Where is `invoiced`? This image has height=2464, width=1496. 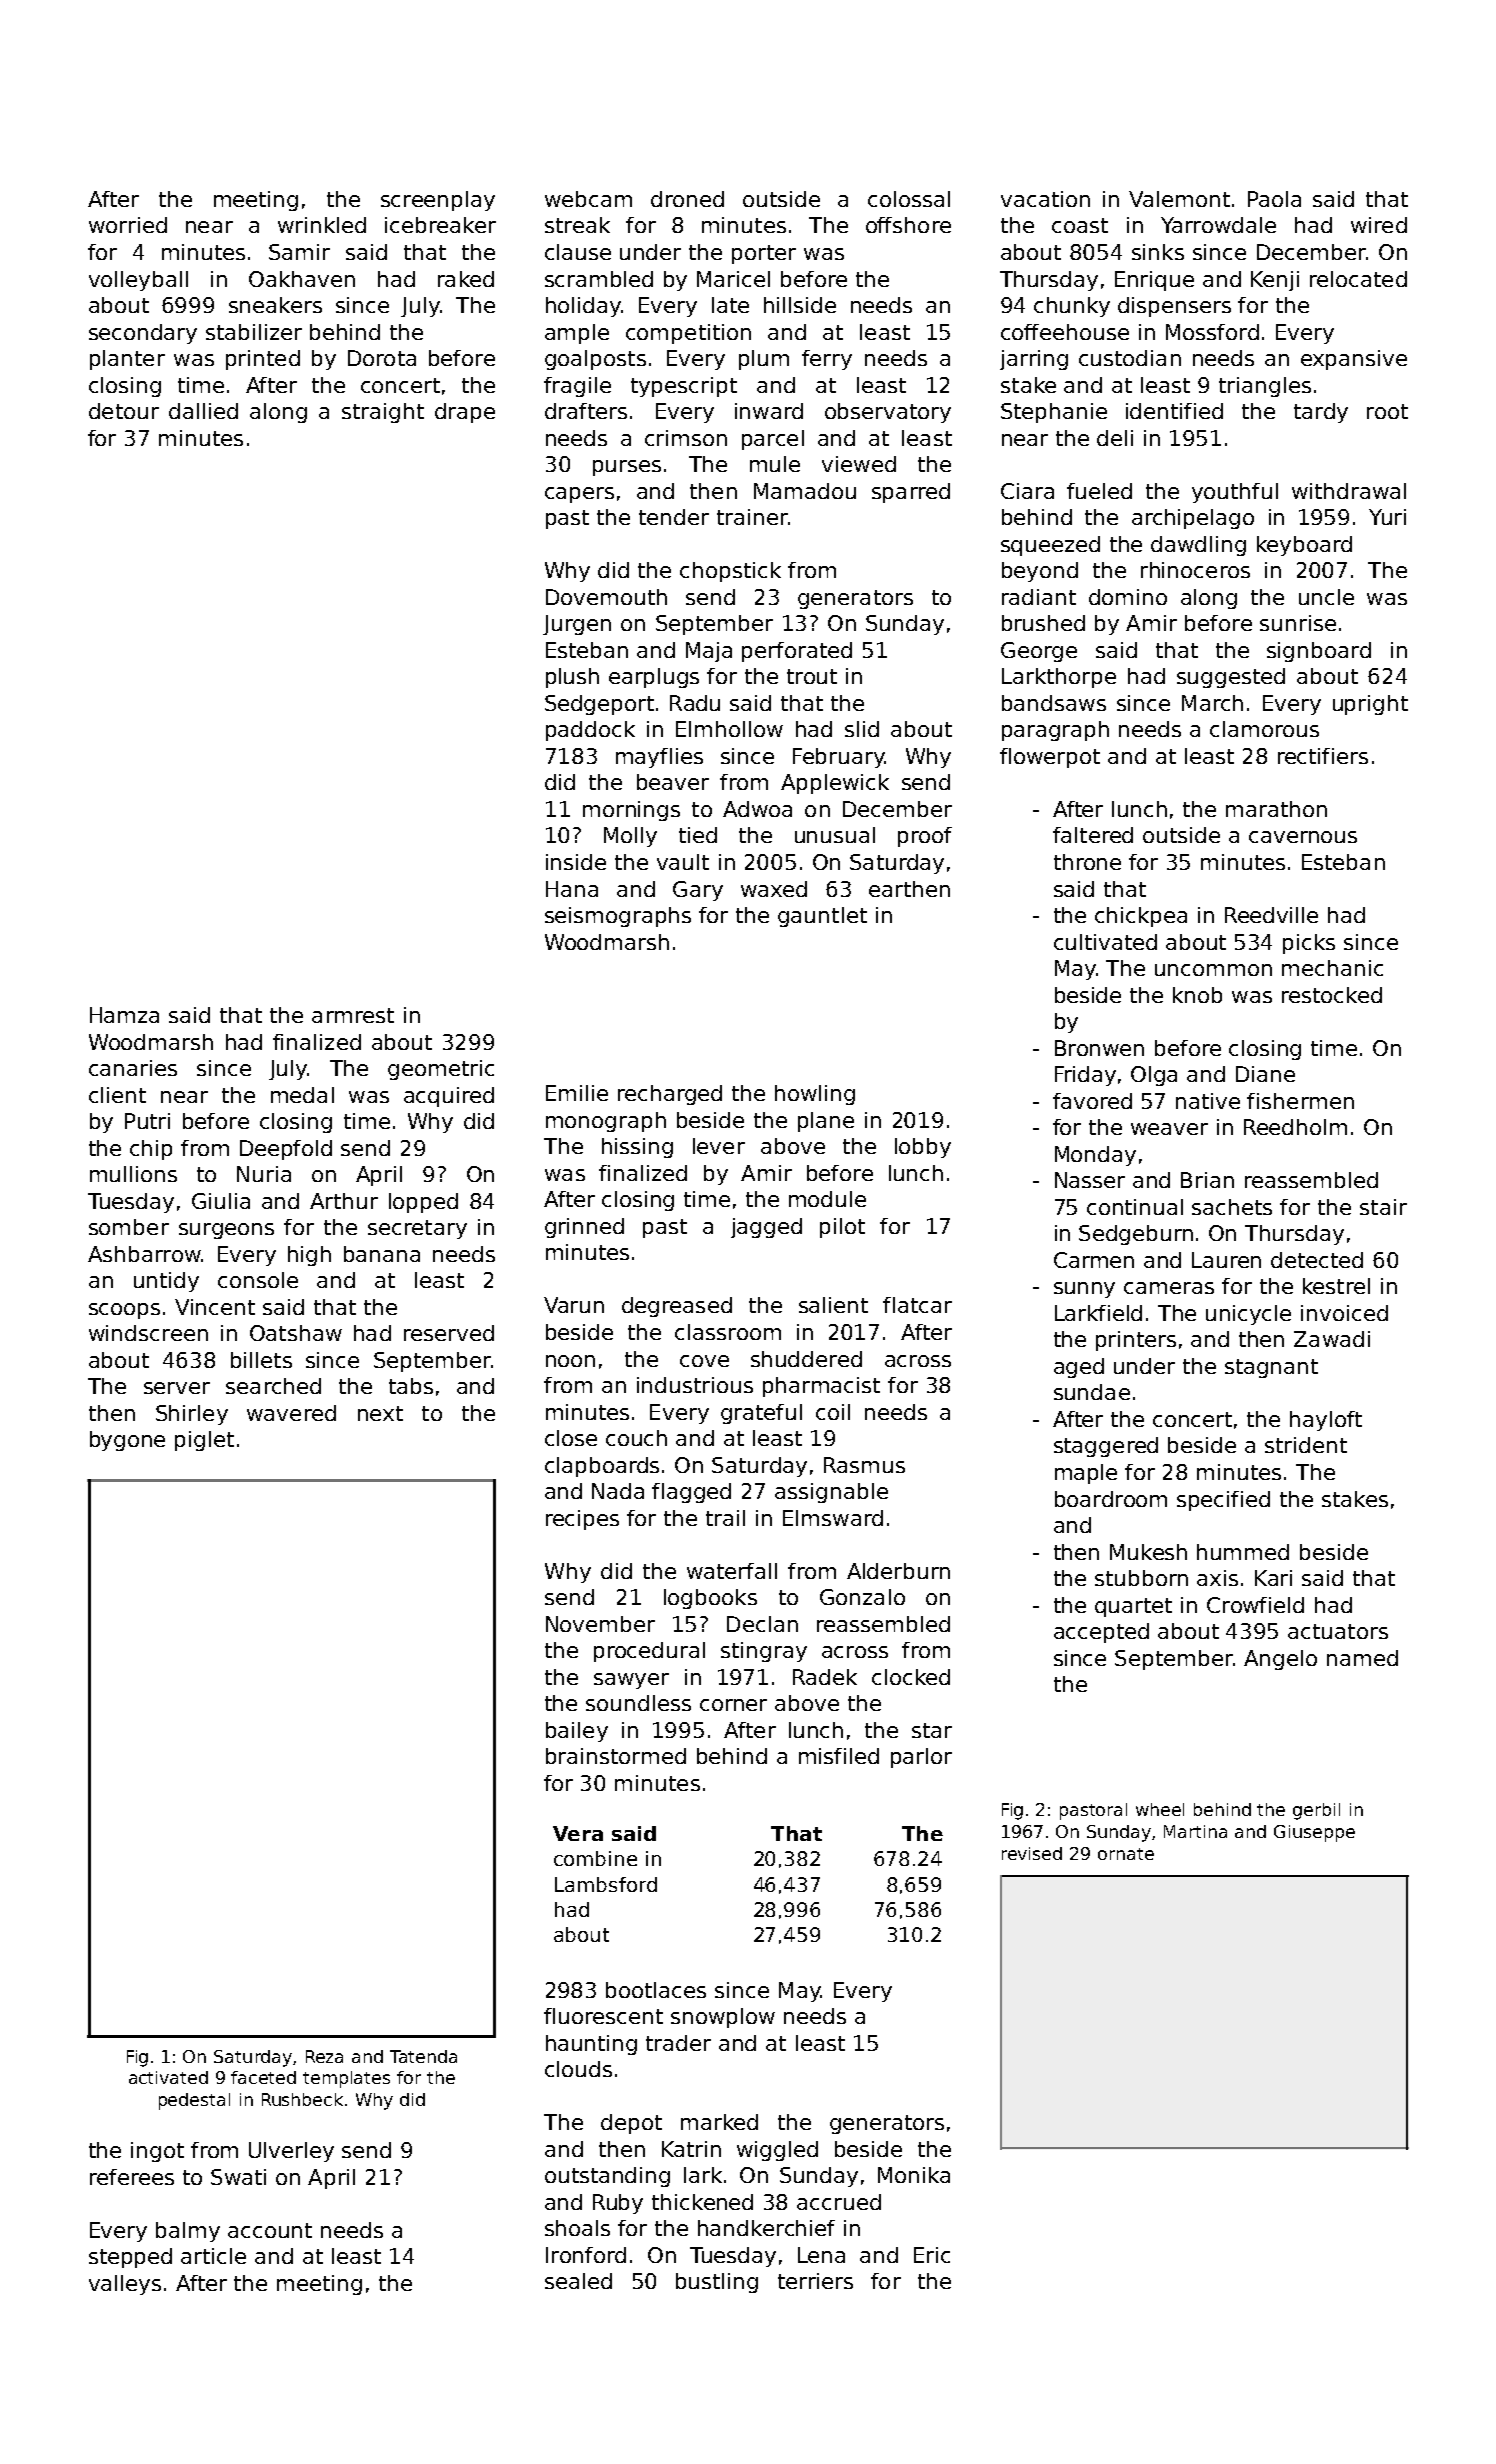 invoiced is located at coordinates (1344, 1313).
